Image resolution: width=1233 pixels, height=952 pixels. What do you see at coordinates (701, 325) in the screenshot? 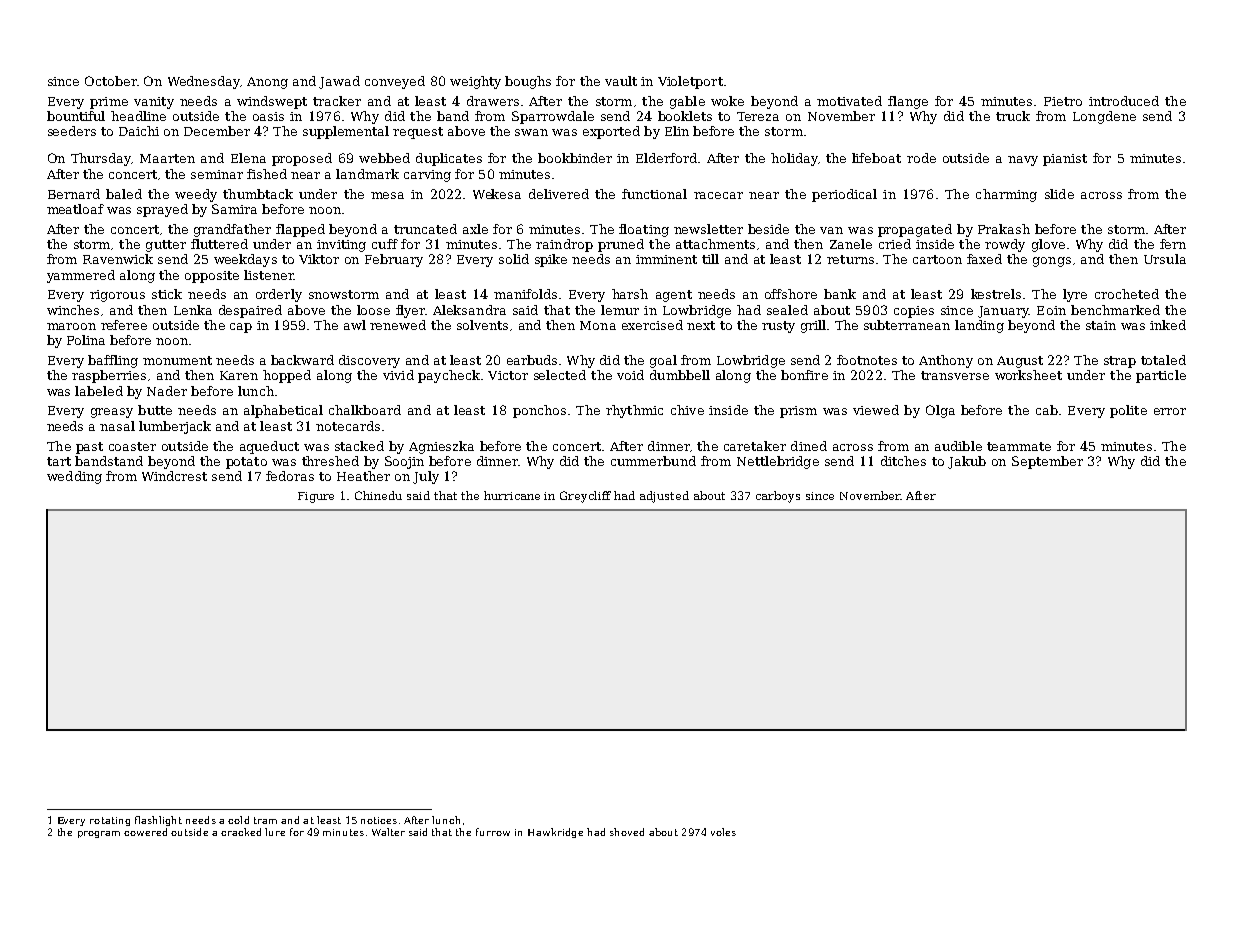
I see `next` at bounding box center [701, 325].
